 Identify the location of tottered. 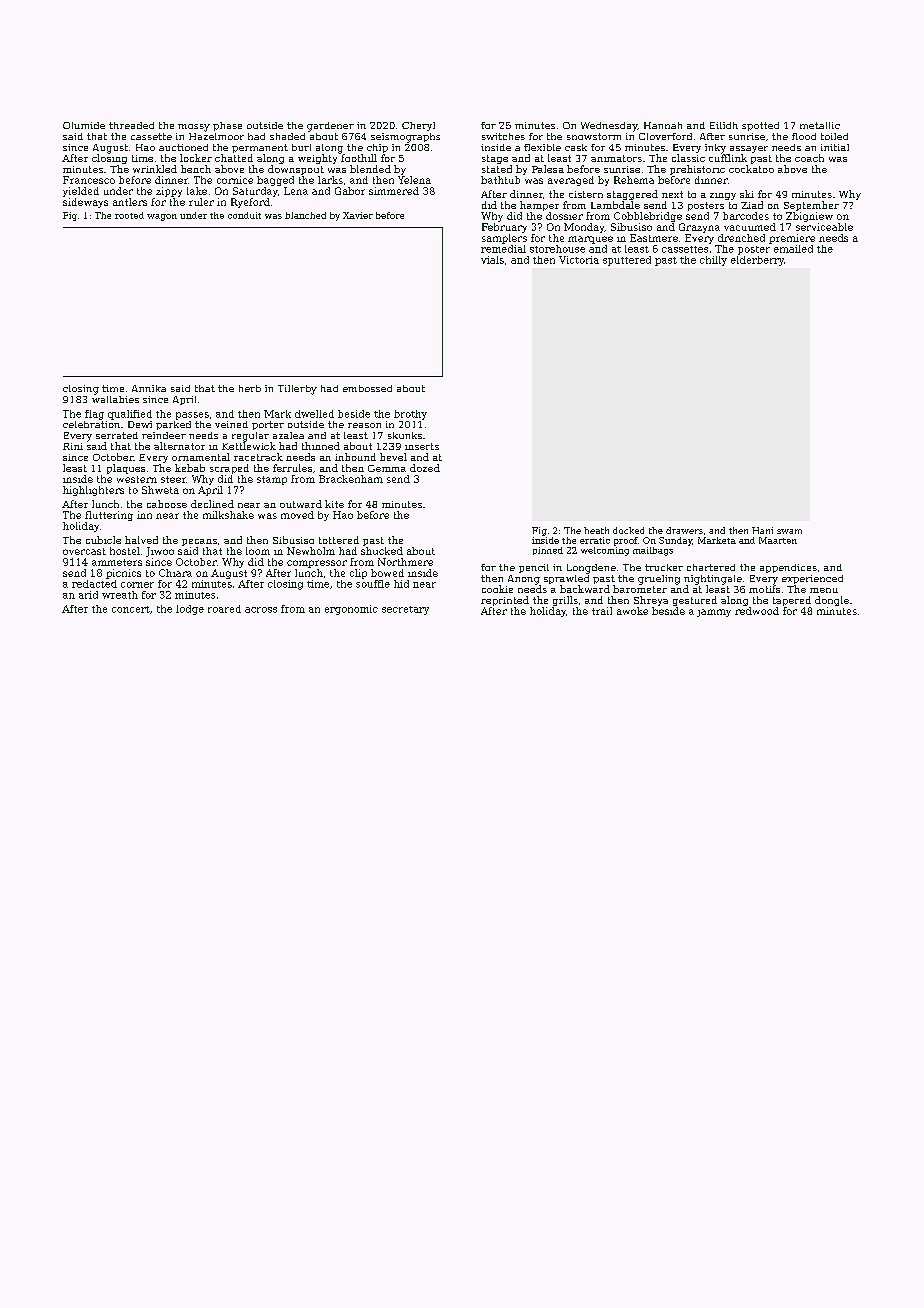
(339, 540).
